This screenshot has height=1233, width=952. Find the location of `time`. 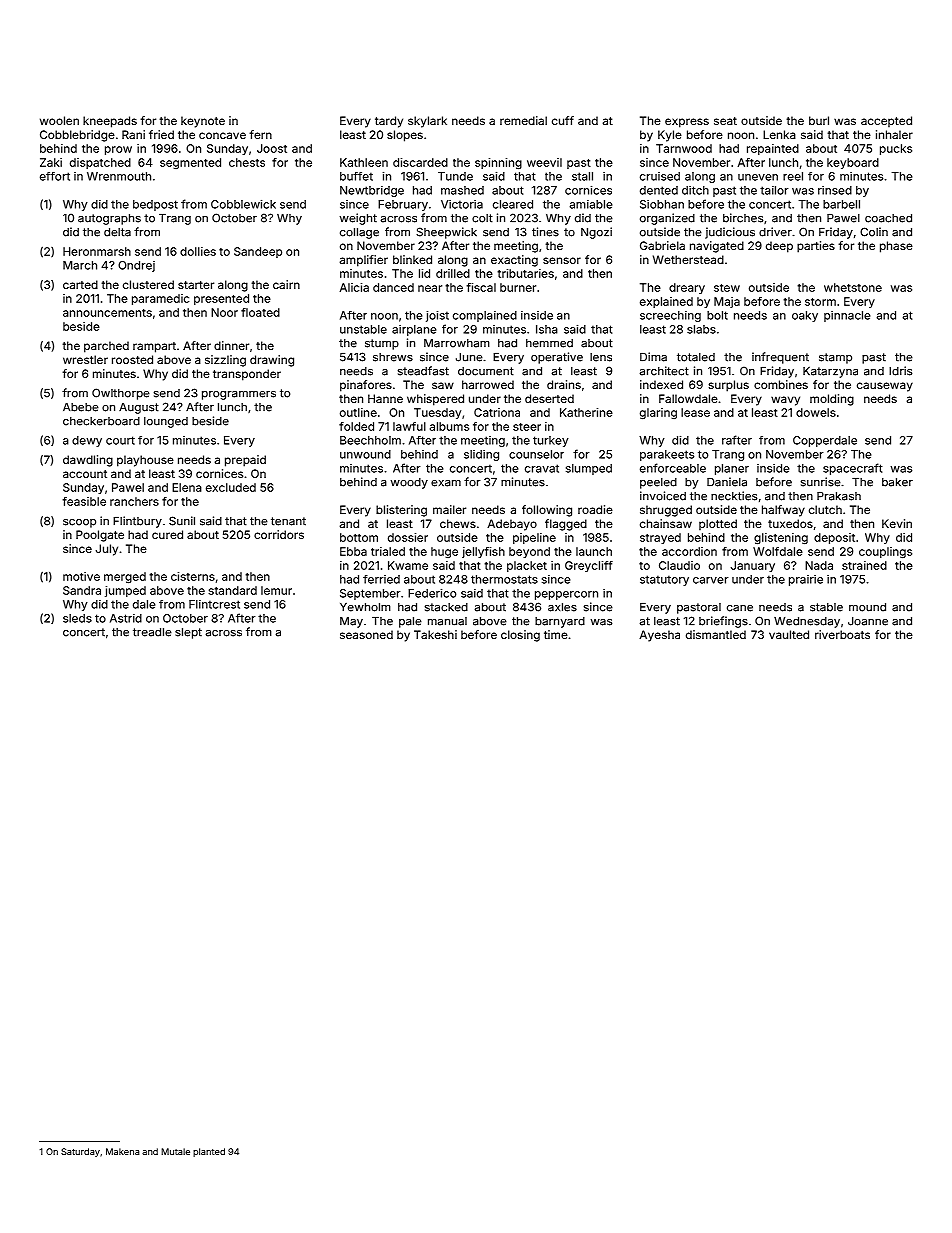

time is located at coordinates (556, 634).
